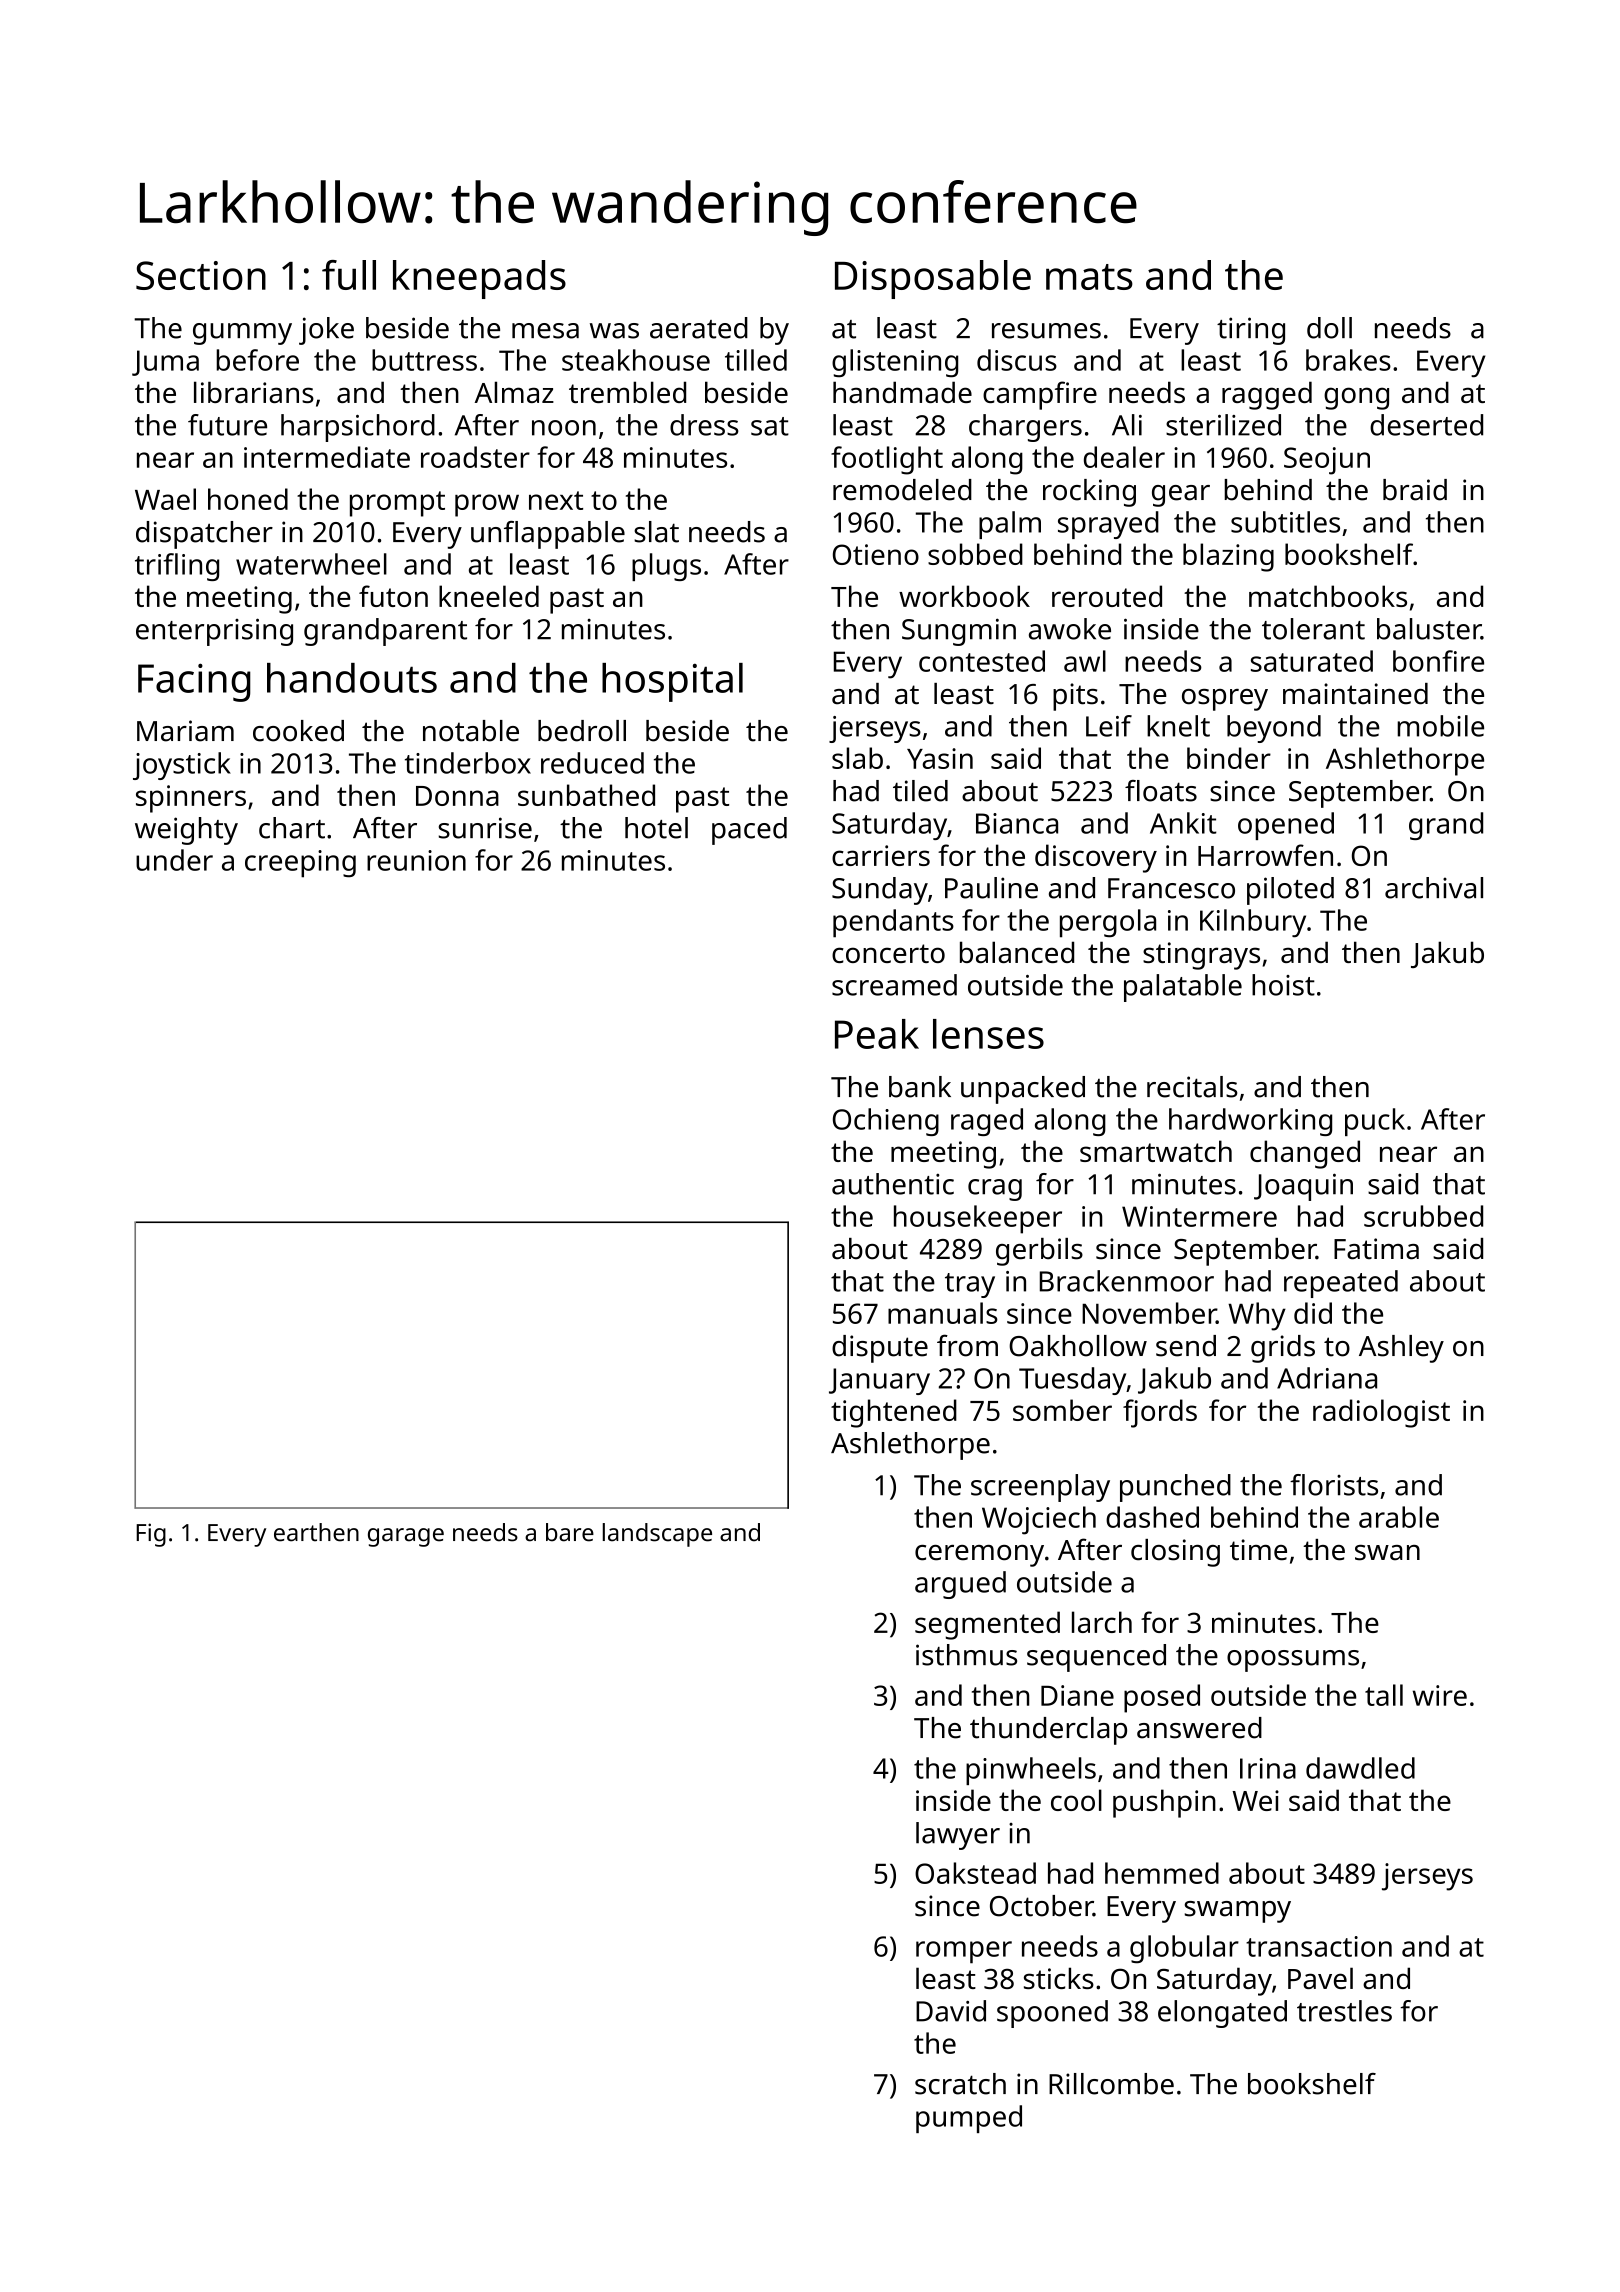 The width and height of the document is (1620, 2292). What do you see at coordinates (1017, 952) in the document?
I see `balanced` at bounding box center [1017, 952].
